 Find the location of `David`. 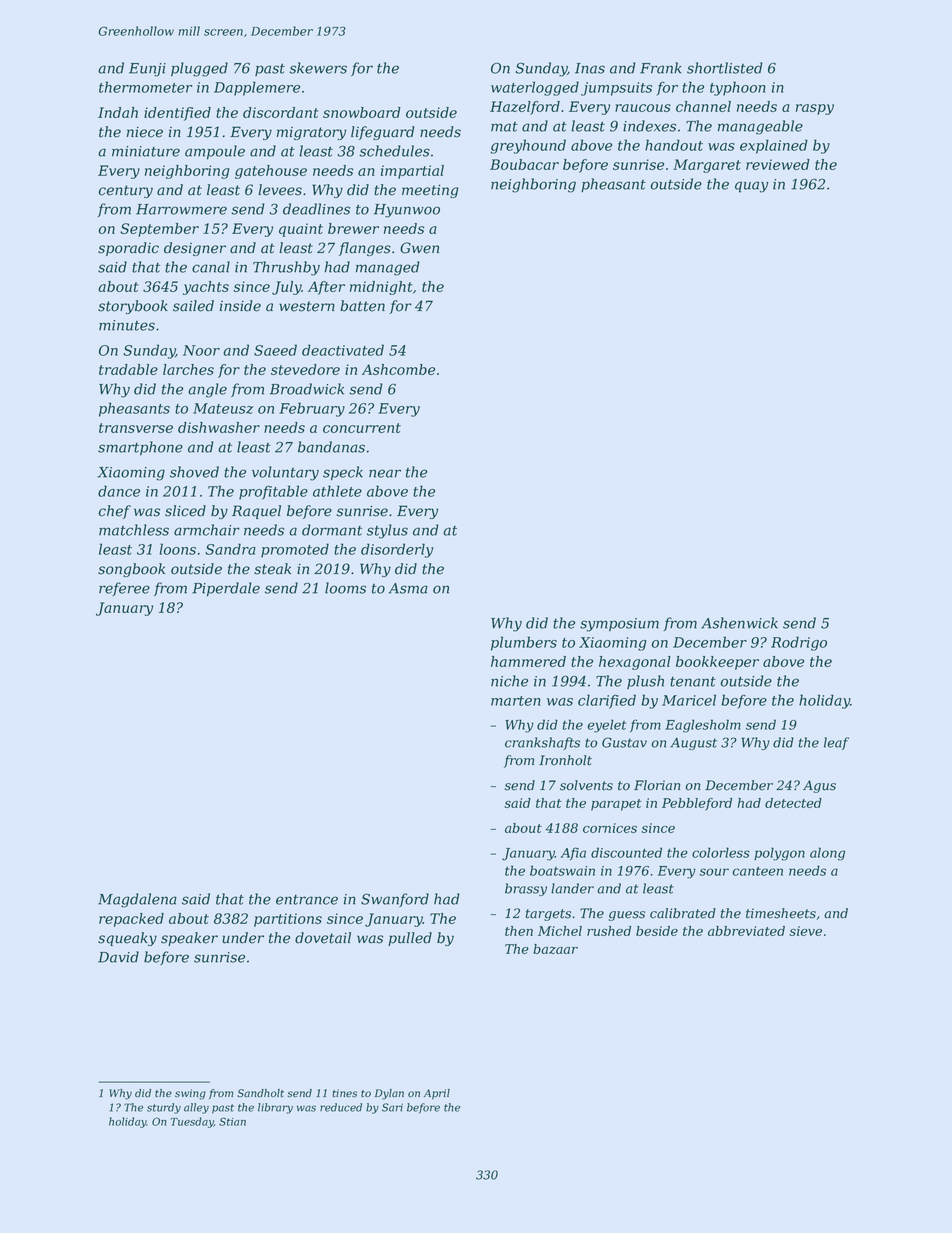

David is located at coordinates (118, 957).
